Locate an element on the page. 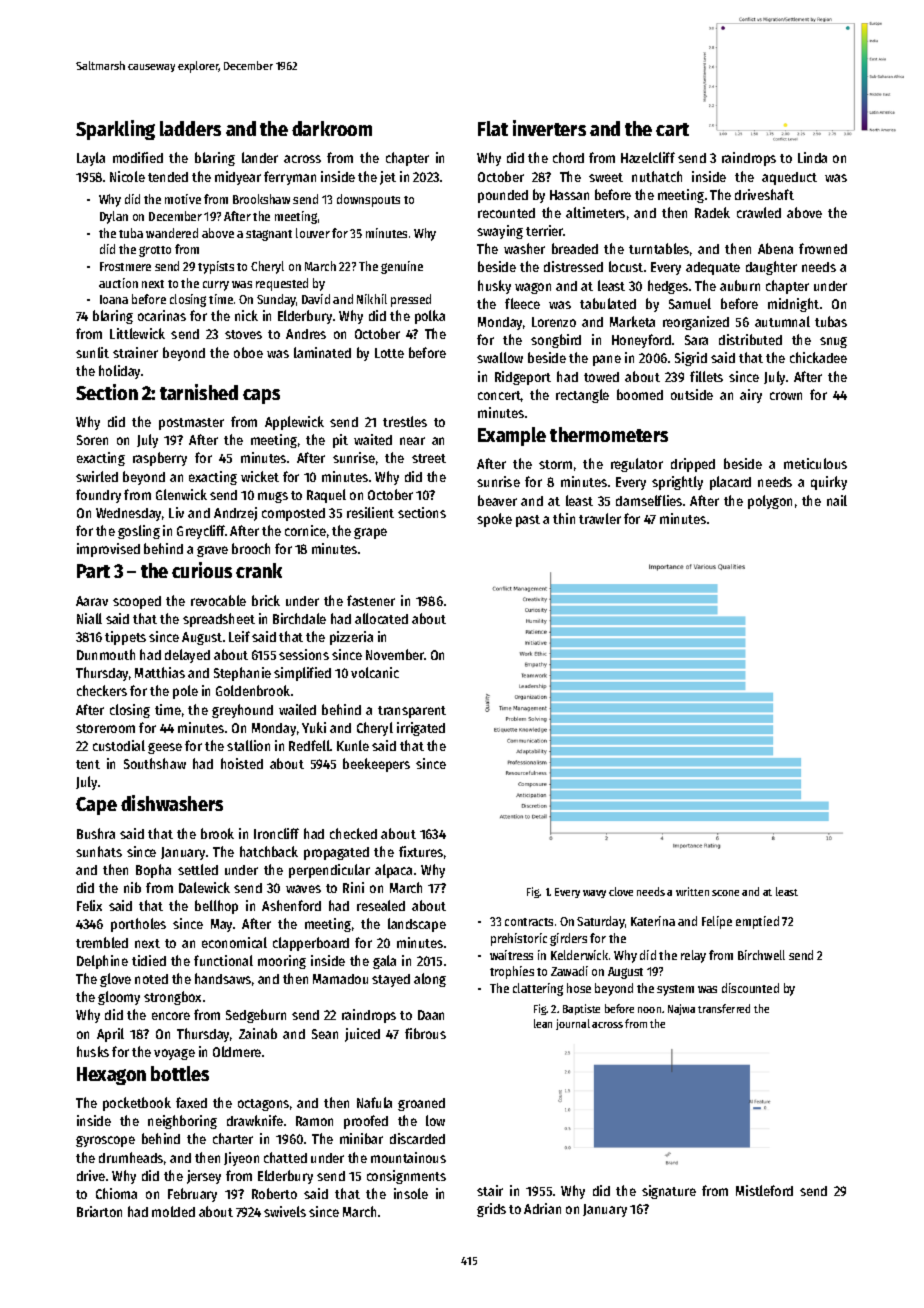  ladders is located at coordinates (190, 128).
